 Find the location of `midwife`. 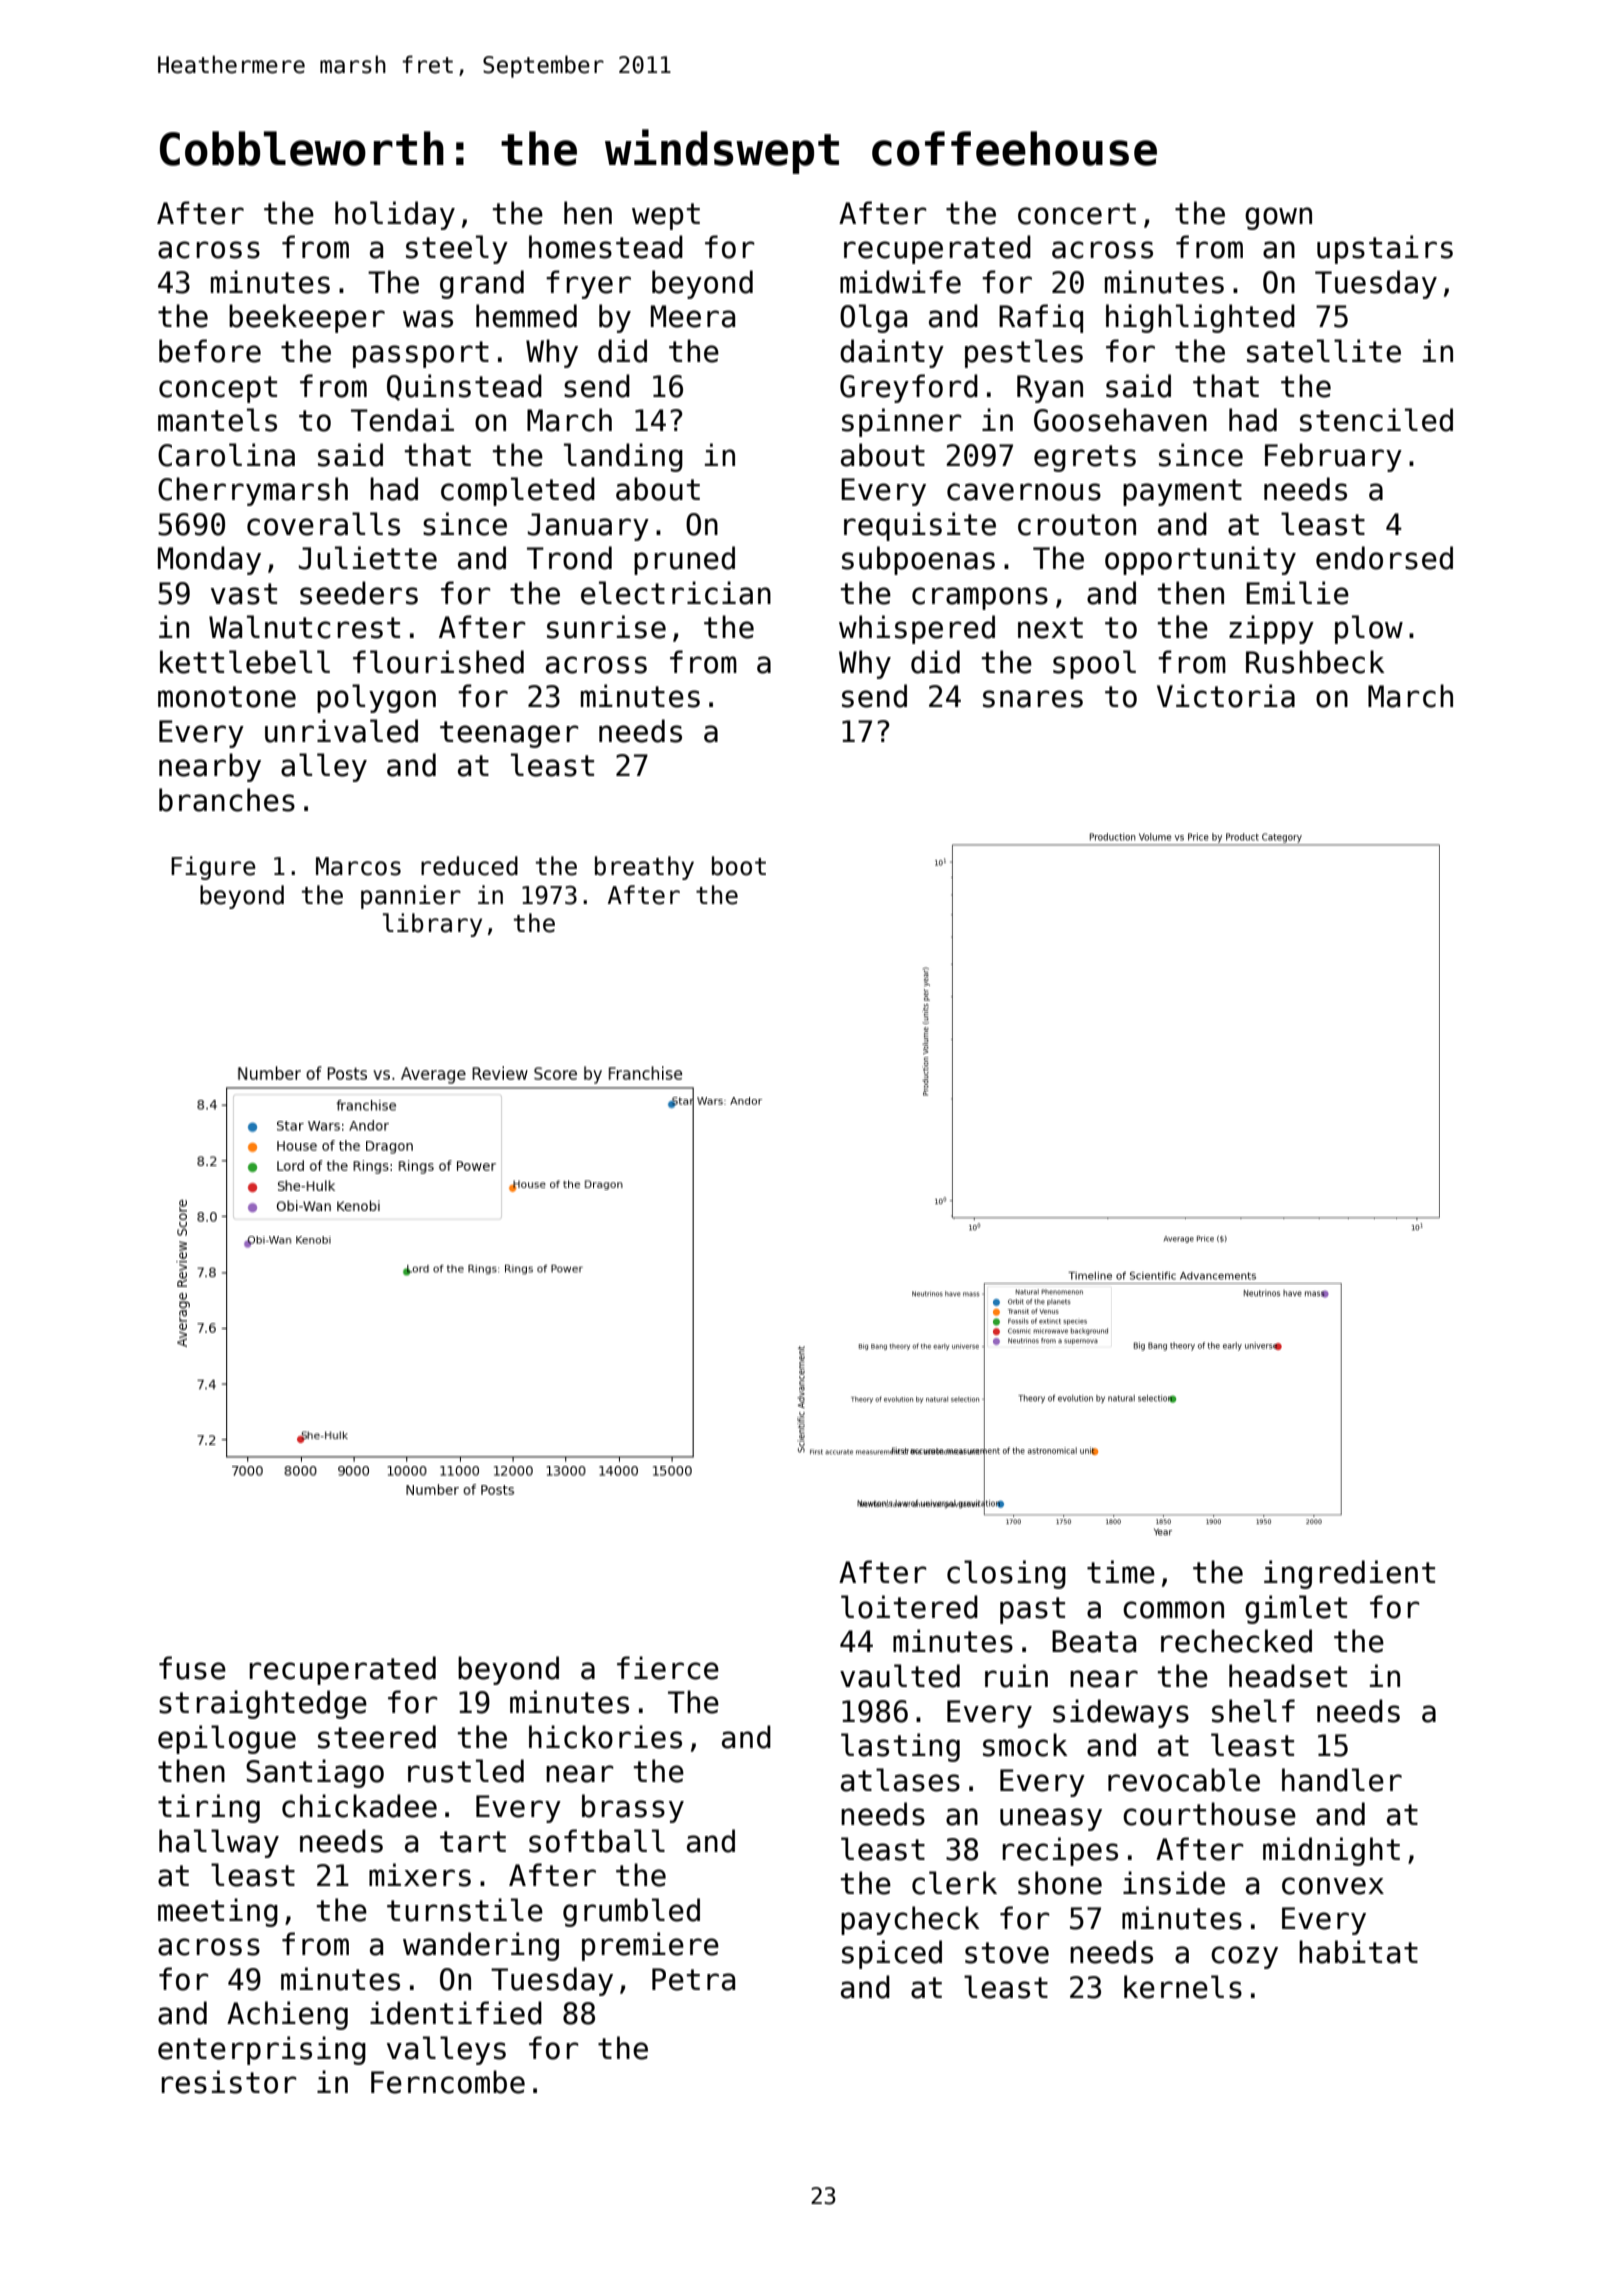

midwife is located at coordinates (900, 282).
